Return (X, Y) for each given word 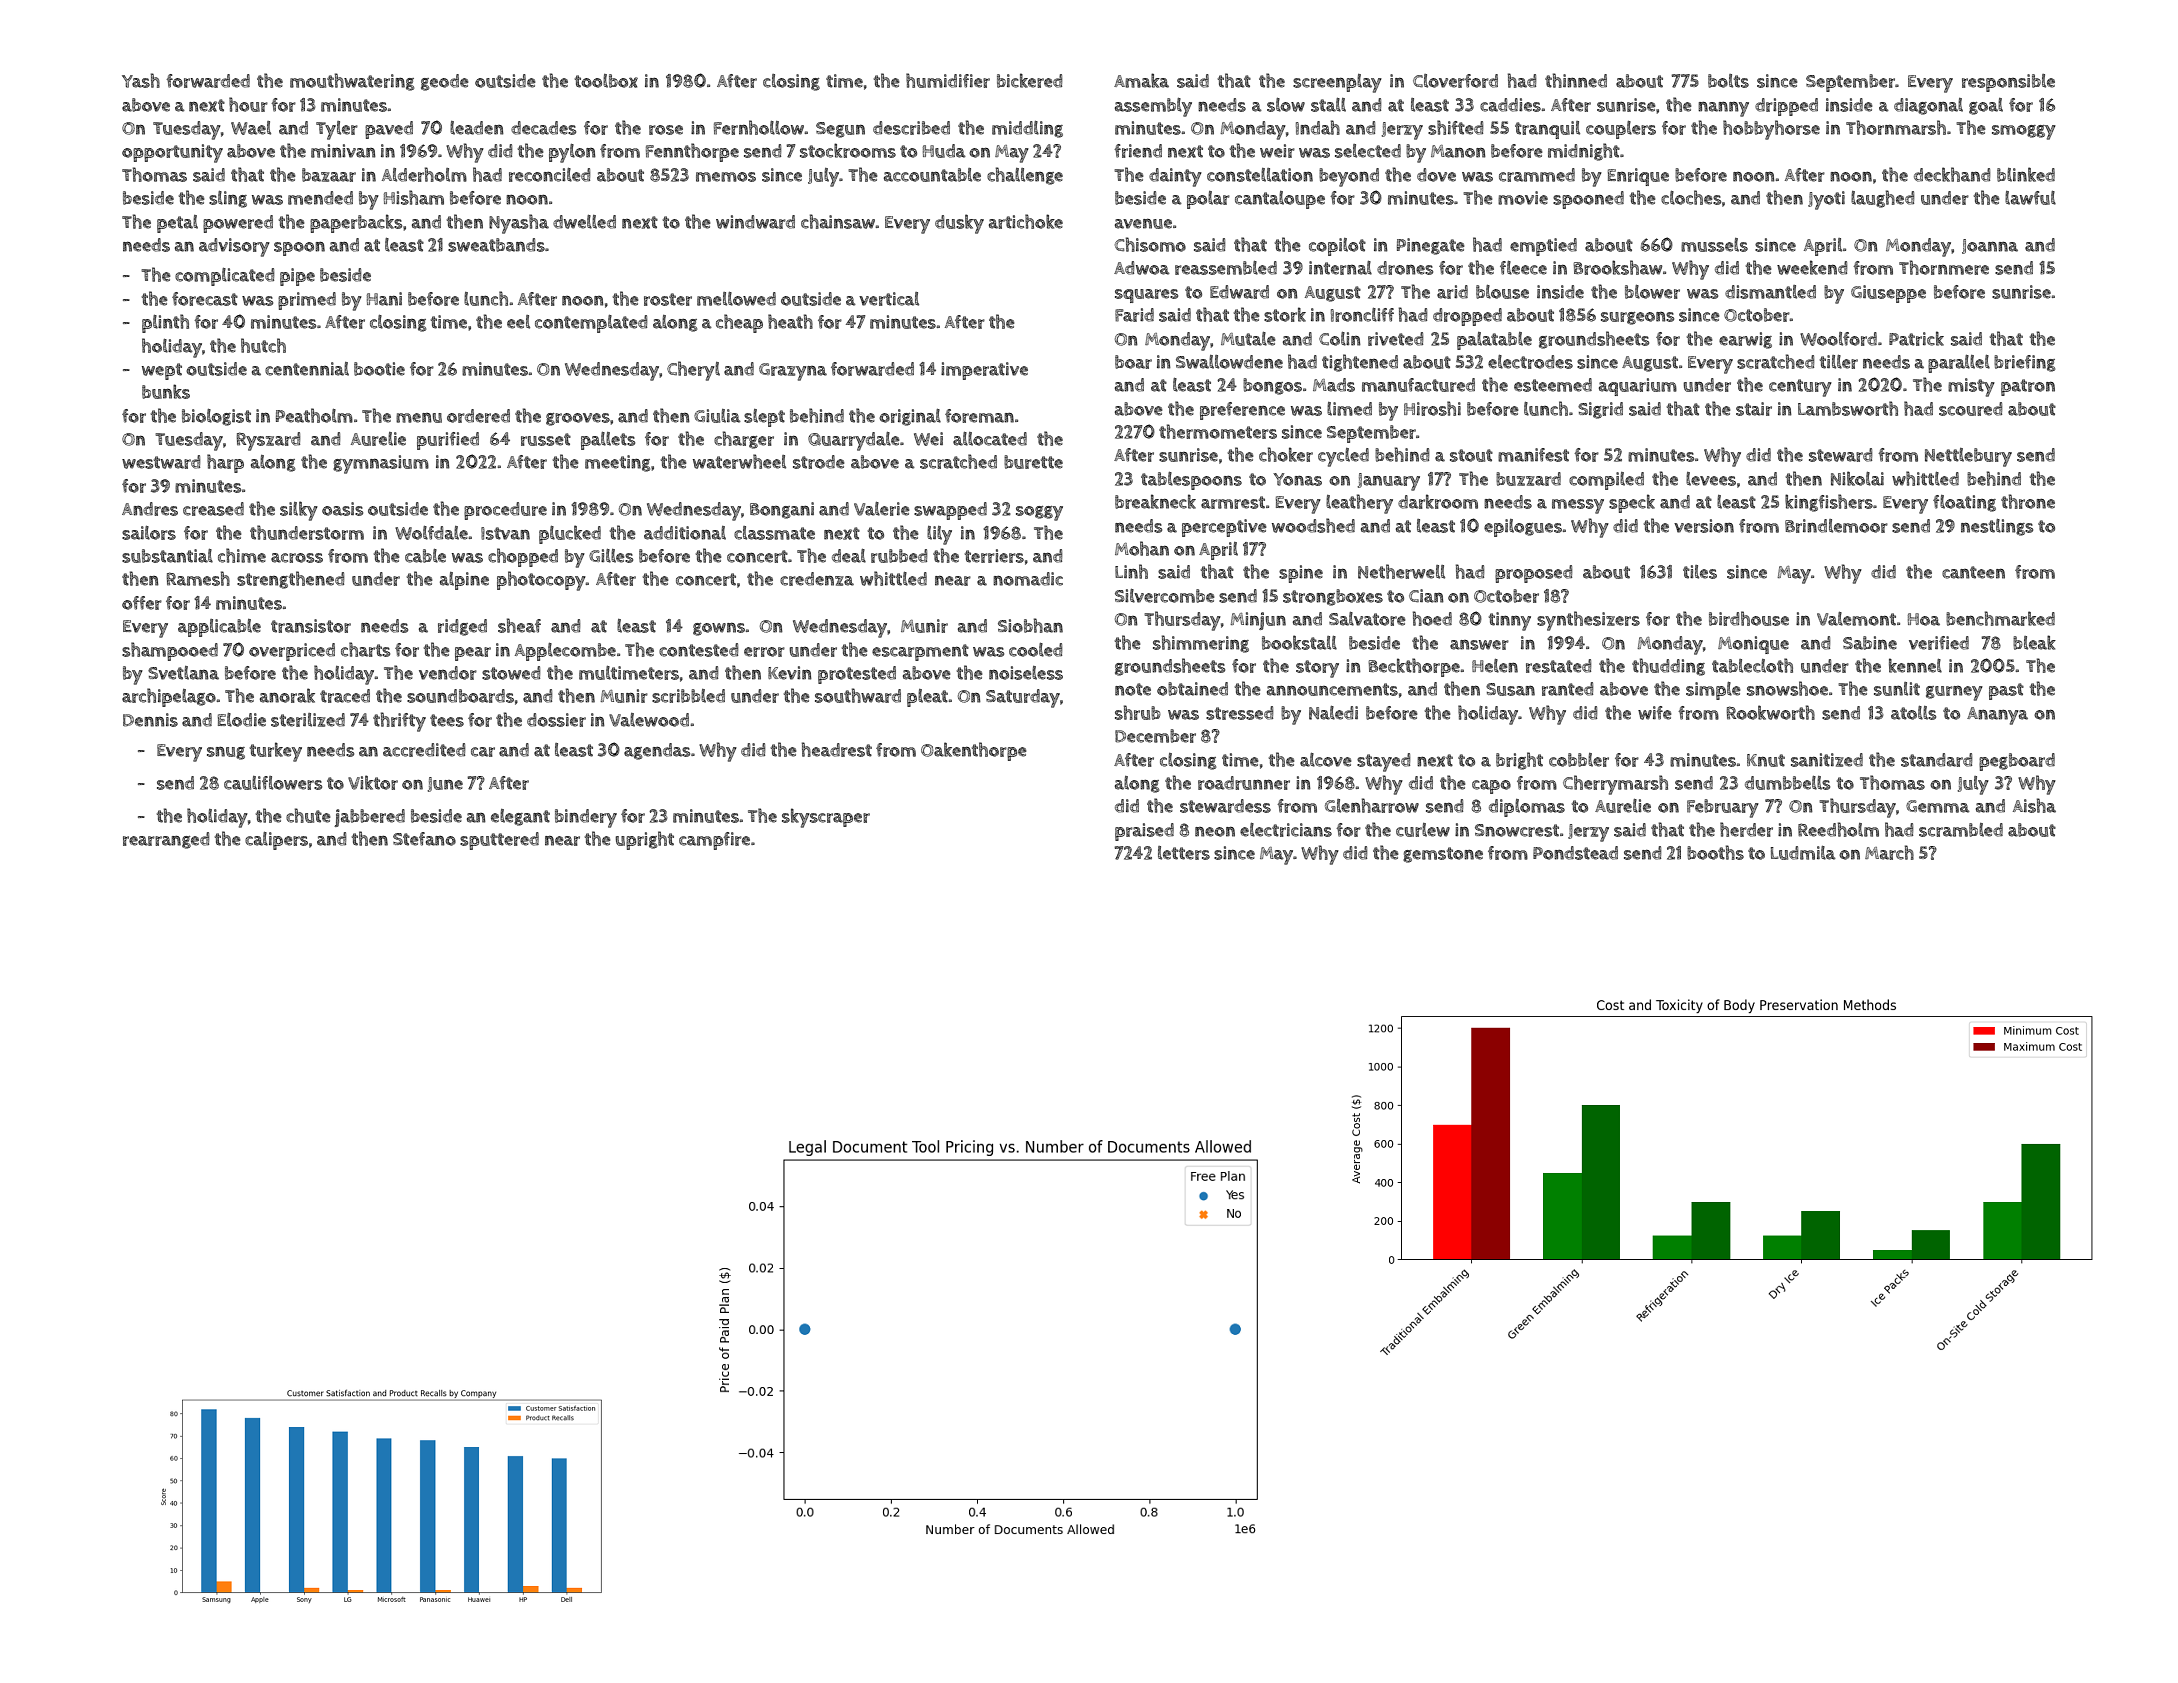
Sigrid (1600, 410)
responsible (2008, 83)
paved (389, 130)
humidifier (948, 80)
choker (1286, 454)
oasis (342, 509)
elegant (520, 817)
